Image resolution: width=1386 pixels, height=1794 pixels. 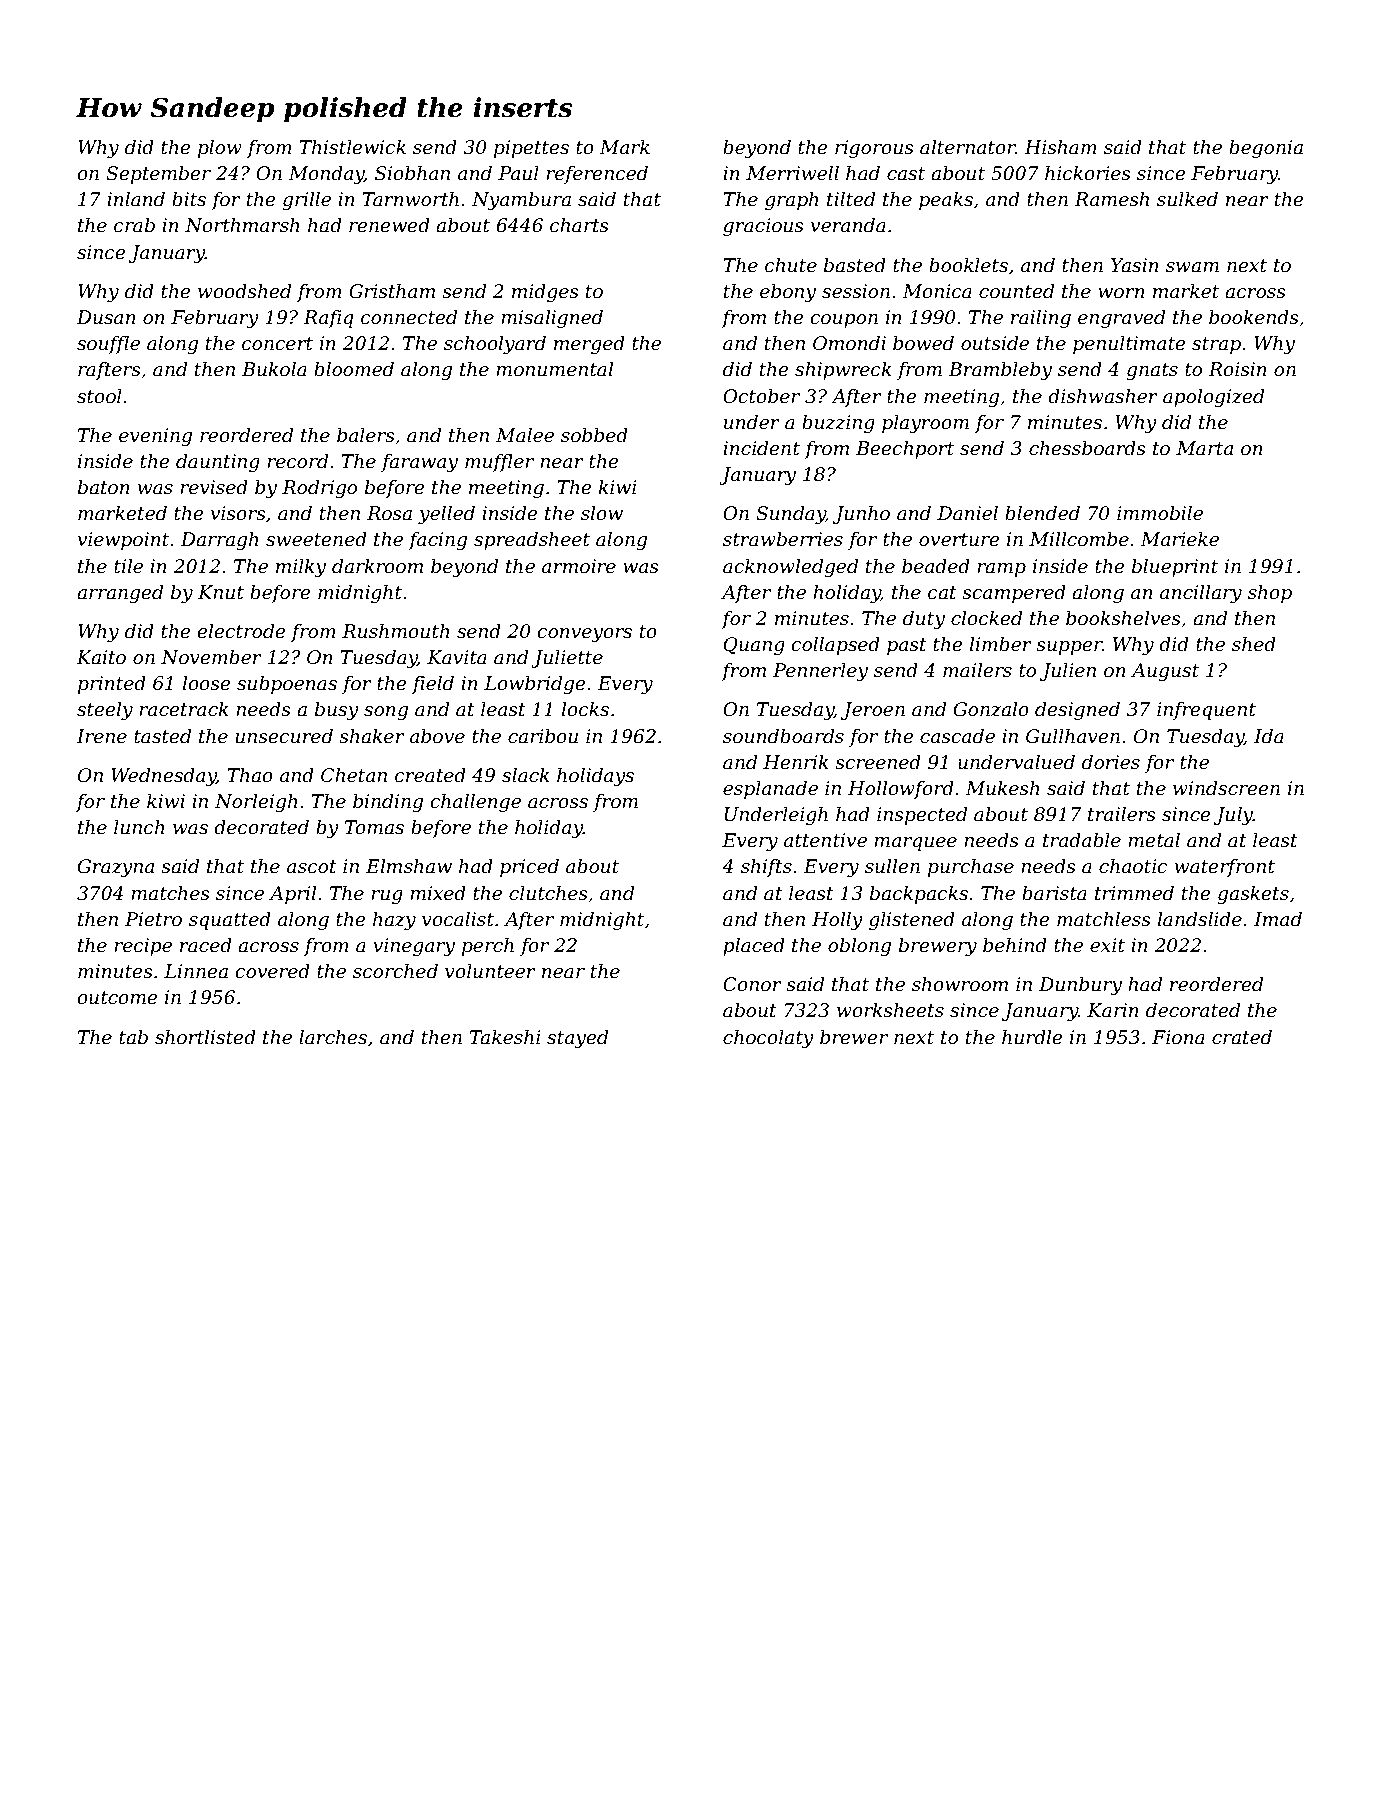 I want to click on Ramesh, so click(x=1111, y=199).
